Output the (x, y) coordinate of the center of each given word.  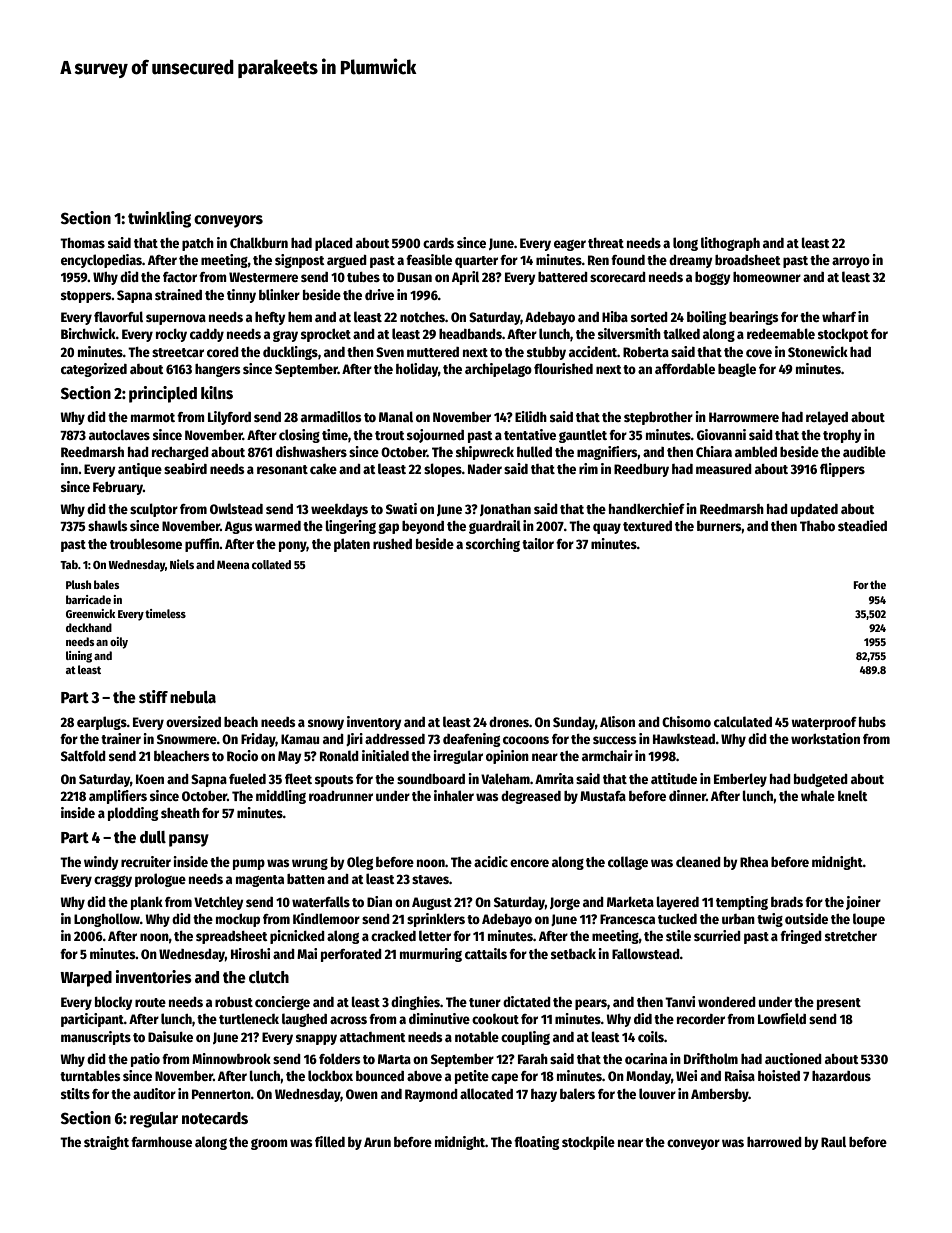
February (118, 488)
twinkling (159, 219)
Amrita (554, 778)
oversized (193, 721)
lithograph (730, 244)
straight (106, 1143)
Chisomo (686, 721)
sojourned (435, 436)
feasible (429, 259)
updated (814, 510)
